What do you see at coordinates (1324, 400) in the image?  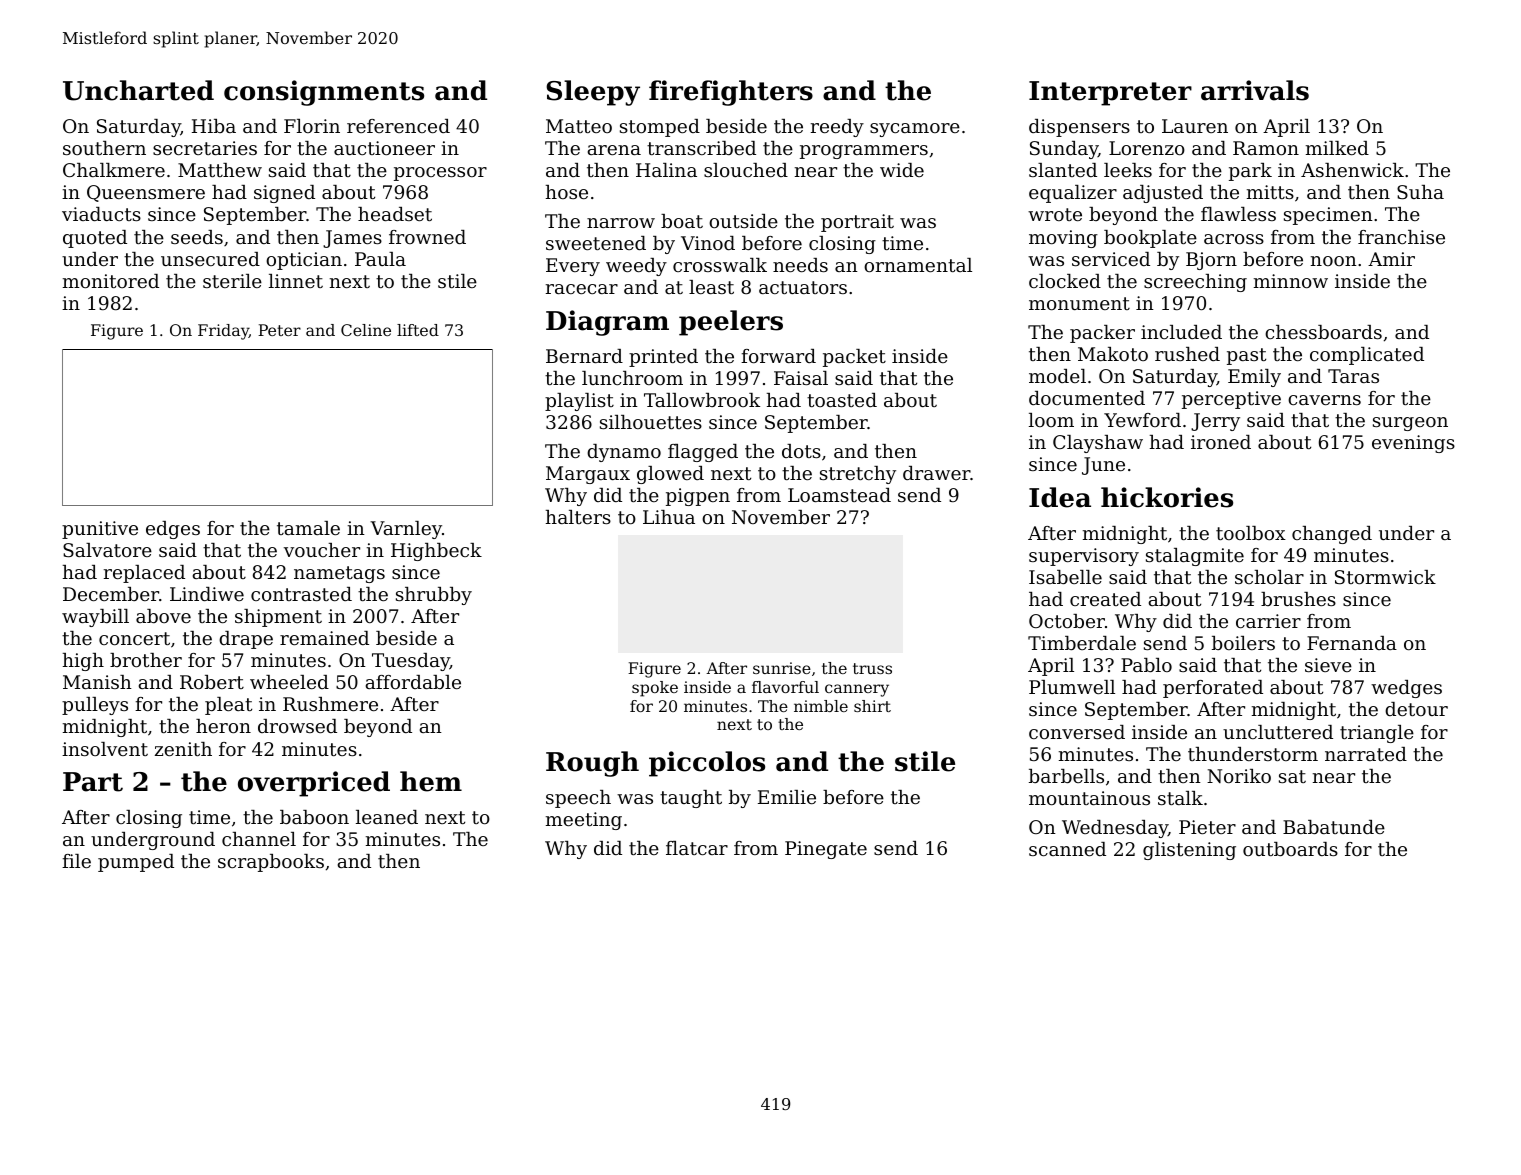 I see `caverns` at bounding box center [1324, 400].
